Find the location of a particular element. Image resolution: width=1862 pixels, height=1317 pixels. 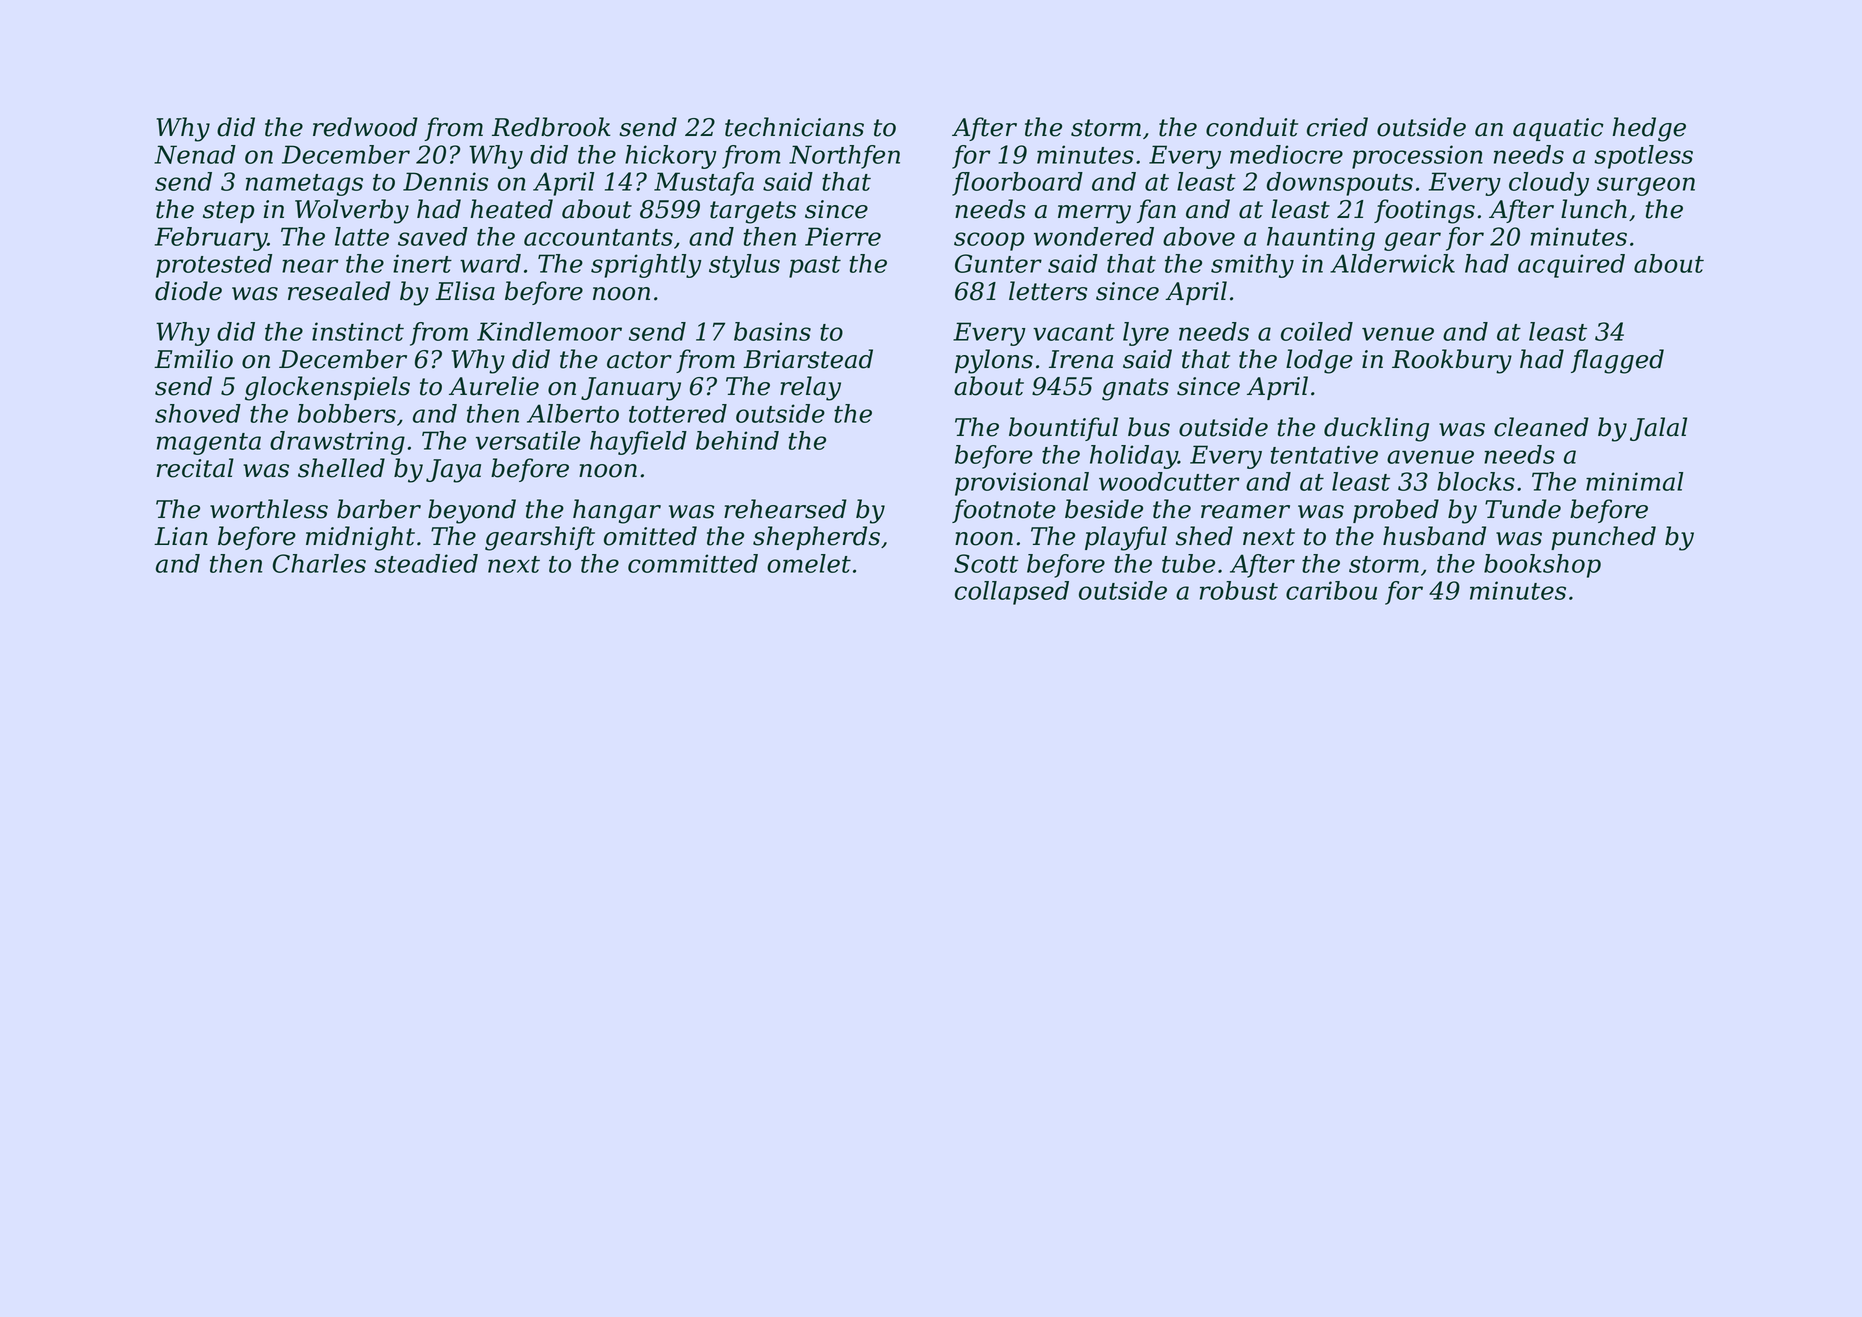

pylons is located at coordinates (994, 361).
